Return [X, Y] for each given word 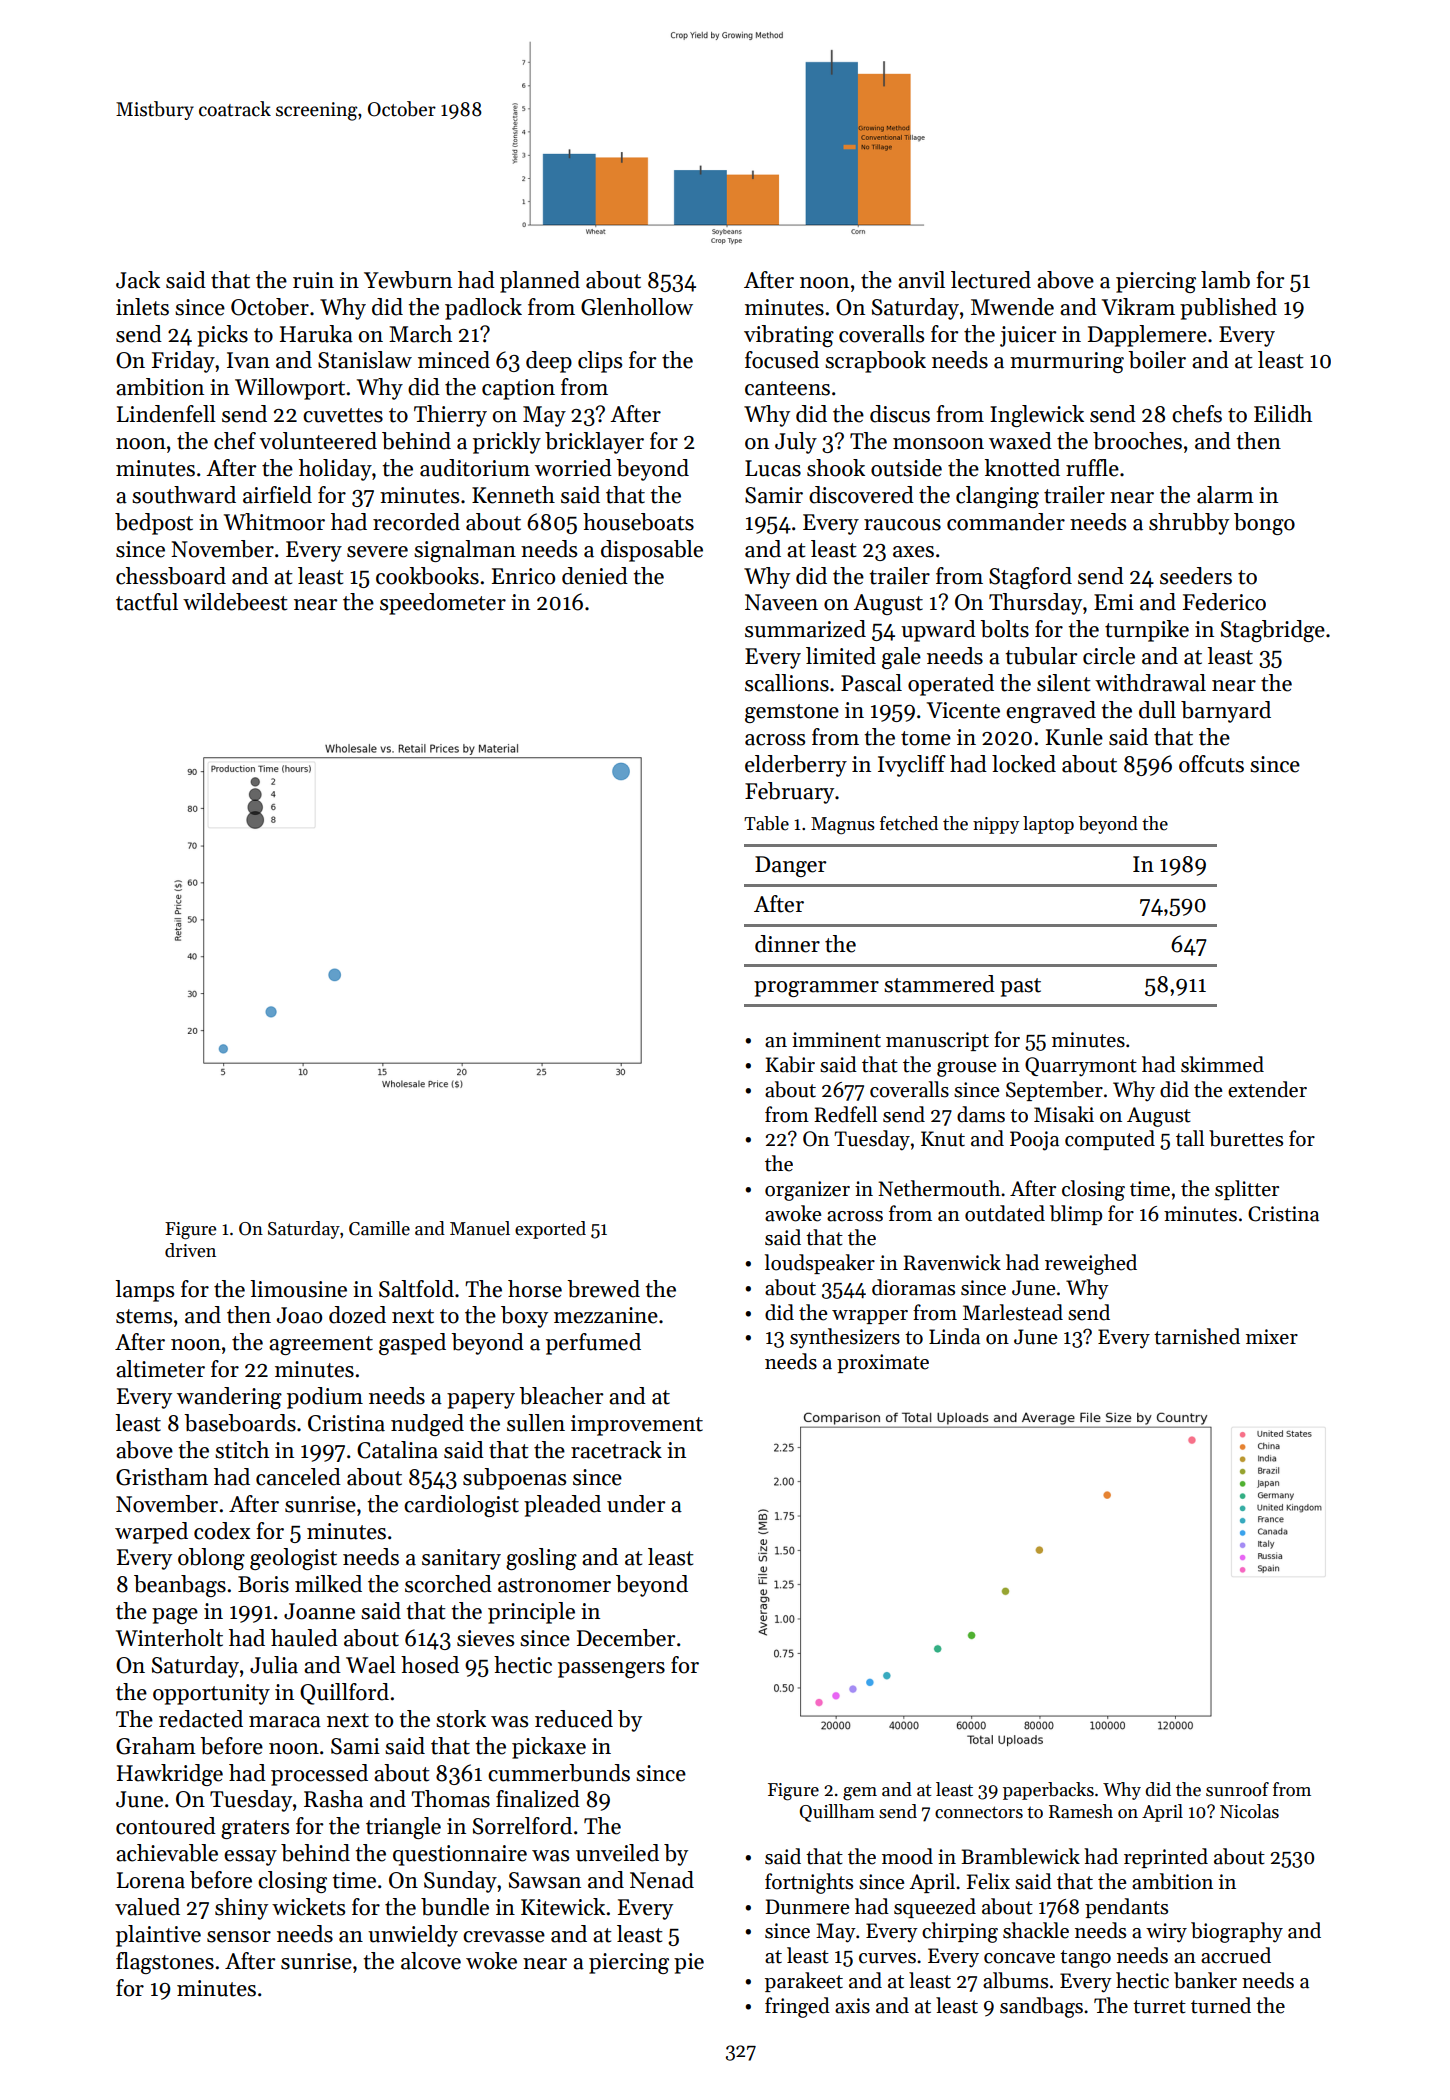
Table [766, 823]
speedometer [443, 604]
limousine [298, 1289]
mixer [1272, 1337]
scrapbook [875, 362]
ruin [313, 280]
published [1228, 309]
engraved [1051, 712]
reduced [574, 1719]
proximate [883, 1363]
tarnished [1197, 1336]
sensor [239, 1937]
